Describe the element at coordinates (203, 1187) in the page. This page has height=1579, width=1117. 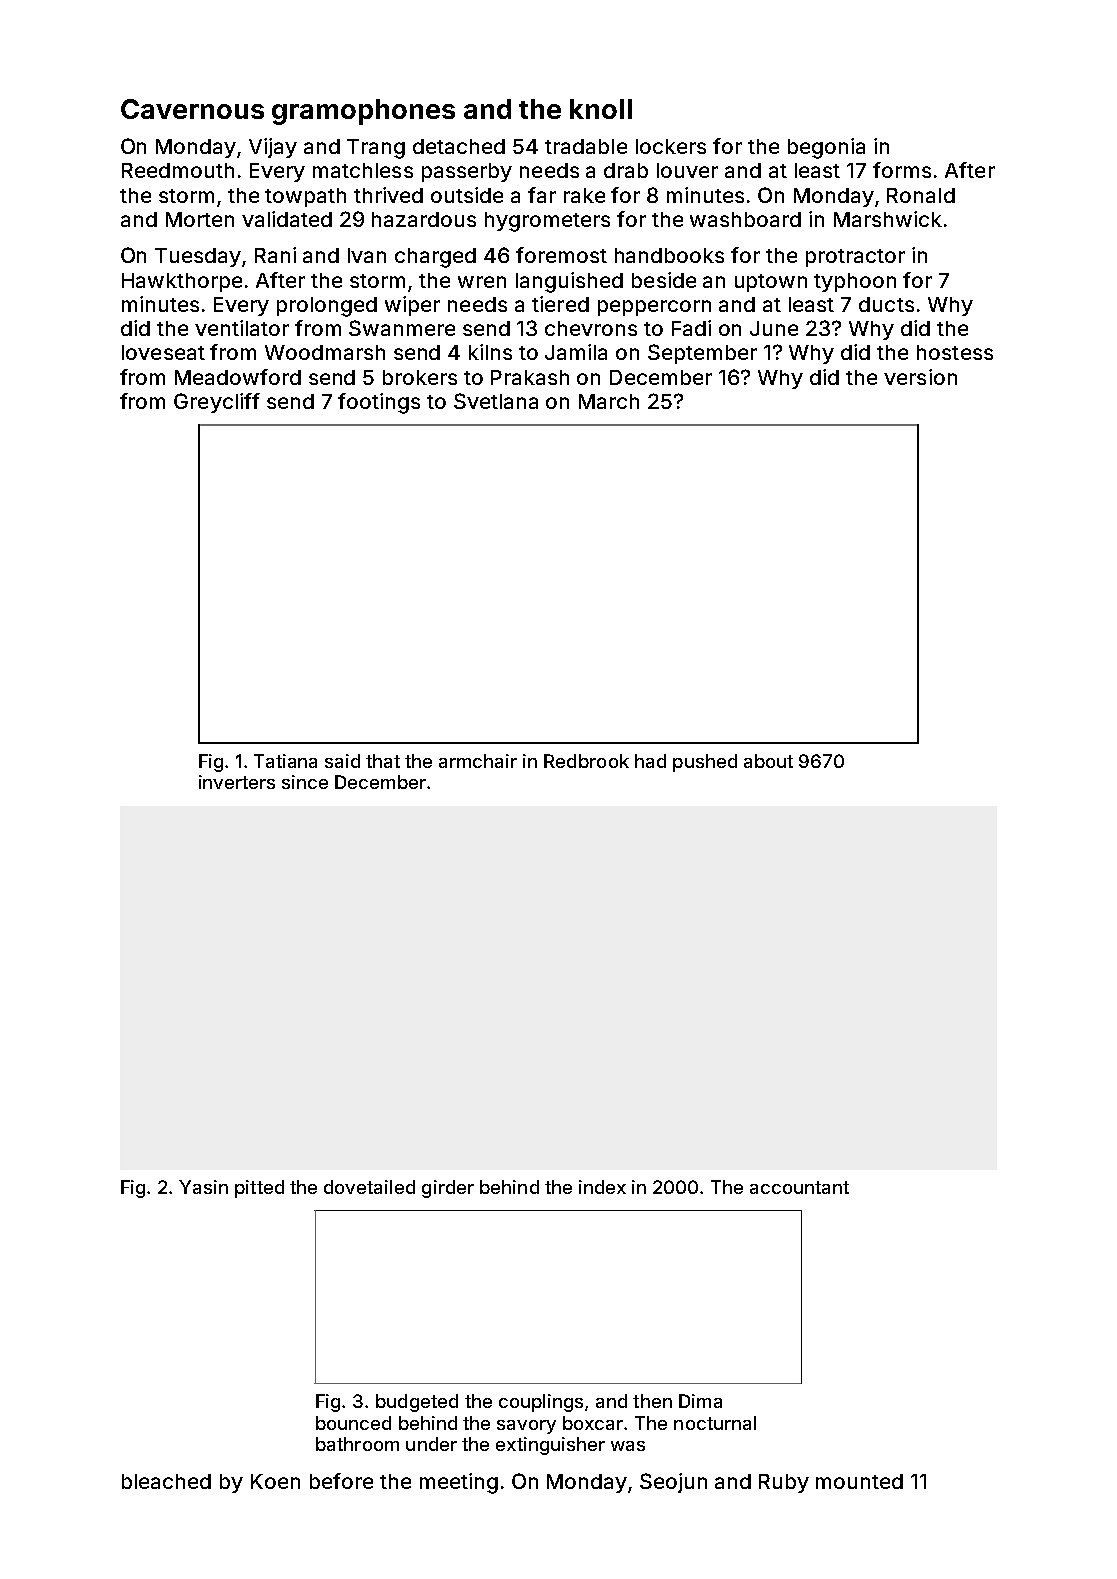
I see `Yasin` at that location.
